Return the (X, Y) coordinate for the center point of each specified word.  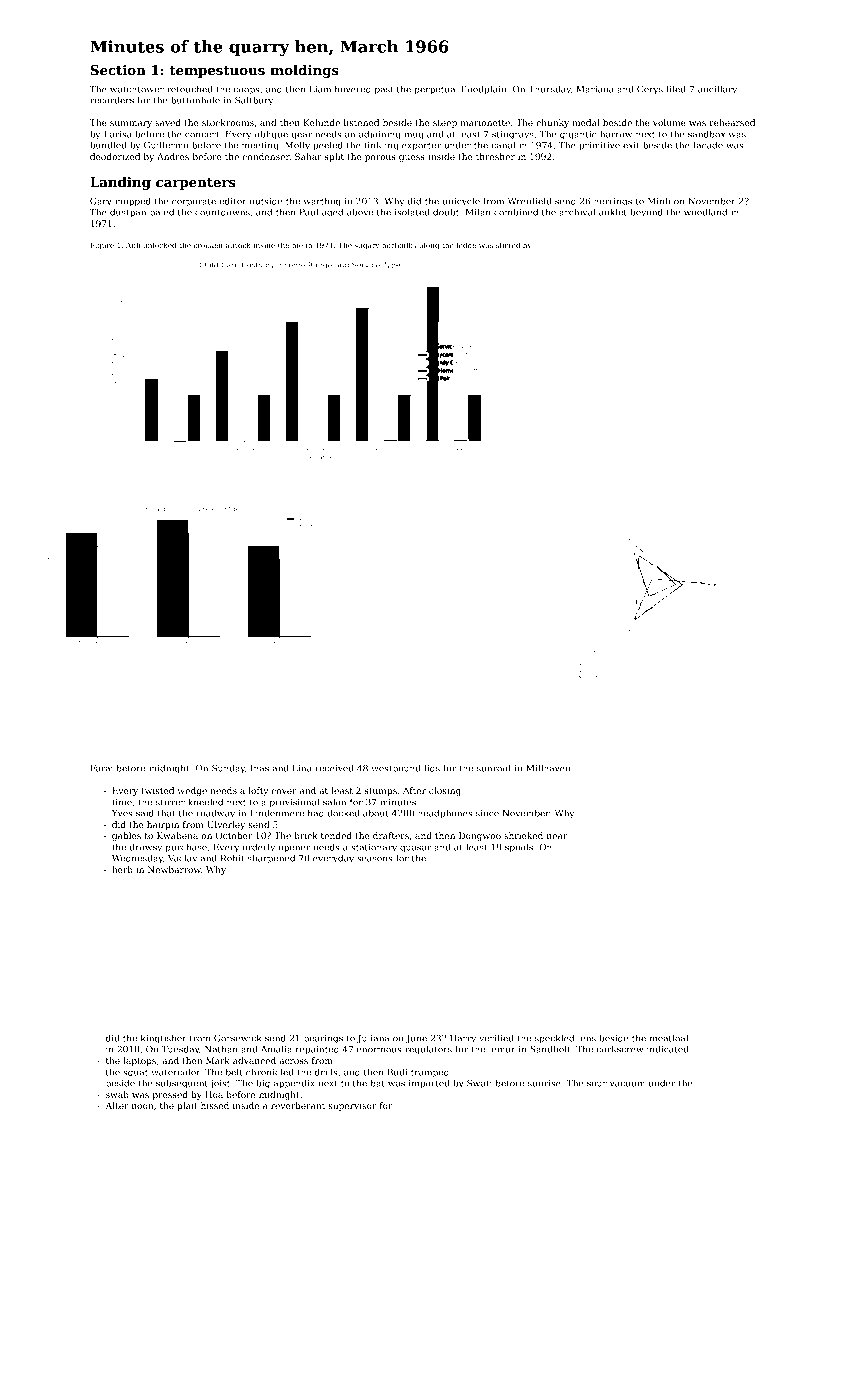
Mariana (595, 89)
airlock (238, 245)
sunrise (544, 1083)
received (334, 768)
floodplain (484, 90)
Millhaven (548, 768)
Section (118, 70)
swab (117, 1094)
